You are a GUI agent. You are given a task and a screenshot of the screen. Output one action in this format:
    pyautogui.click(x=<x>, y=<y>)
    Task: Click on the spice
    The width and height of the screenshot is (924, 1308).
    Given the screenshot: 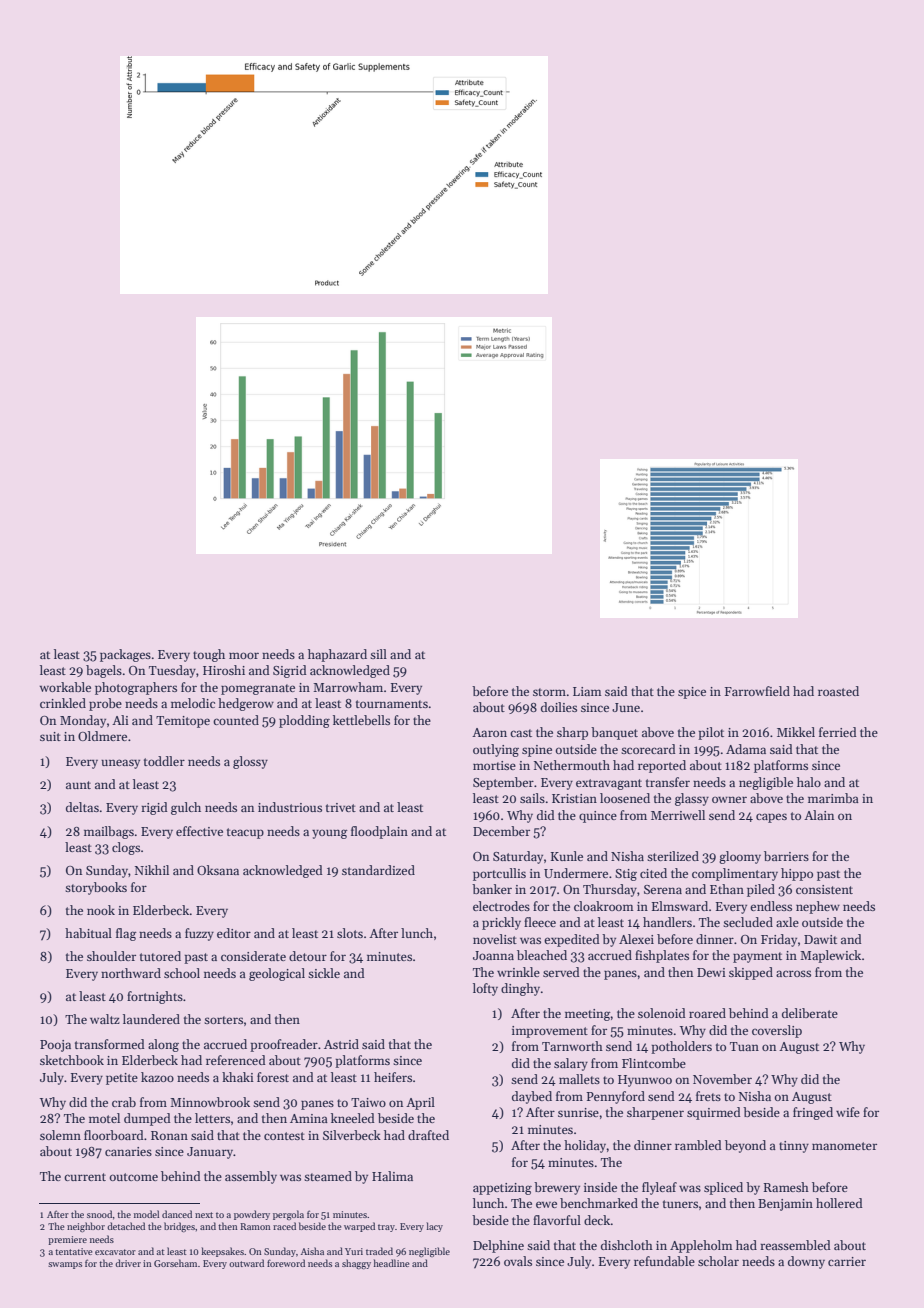 What is the action you would take?
    pyautogui.click(x=692, y=693)
